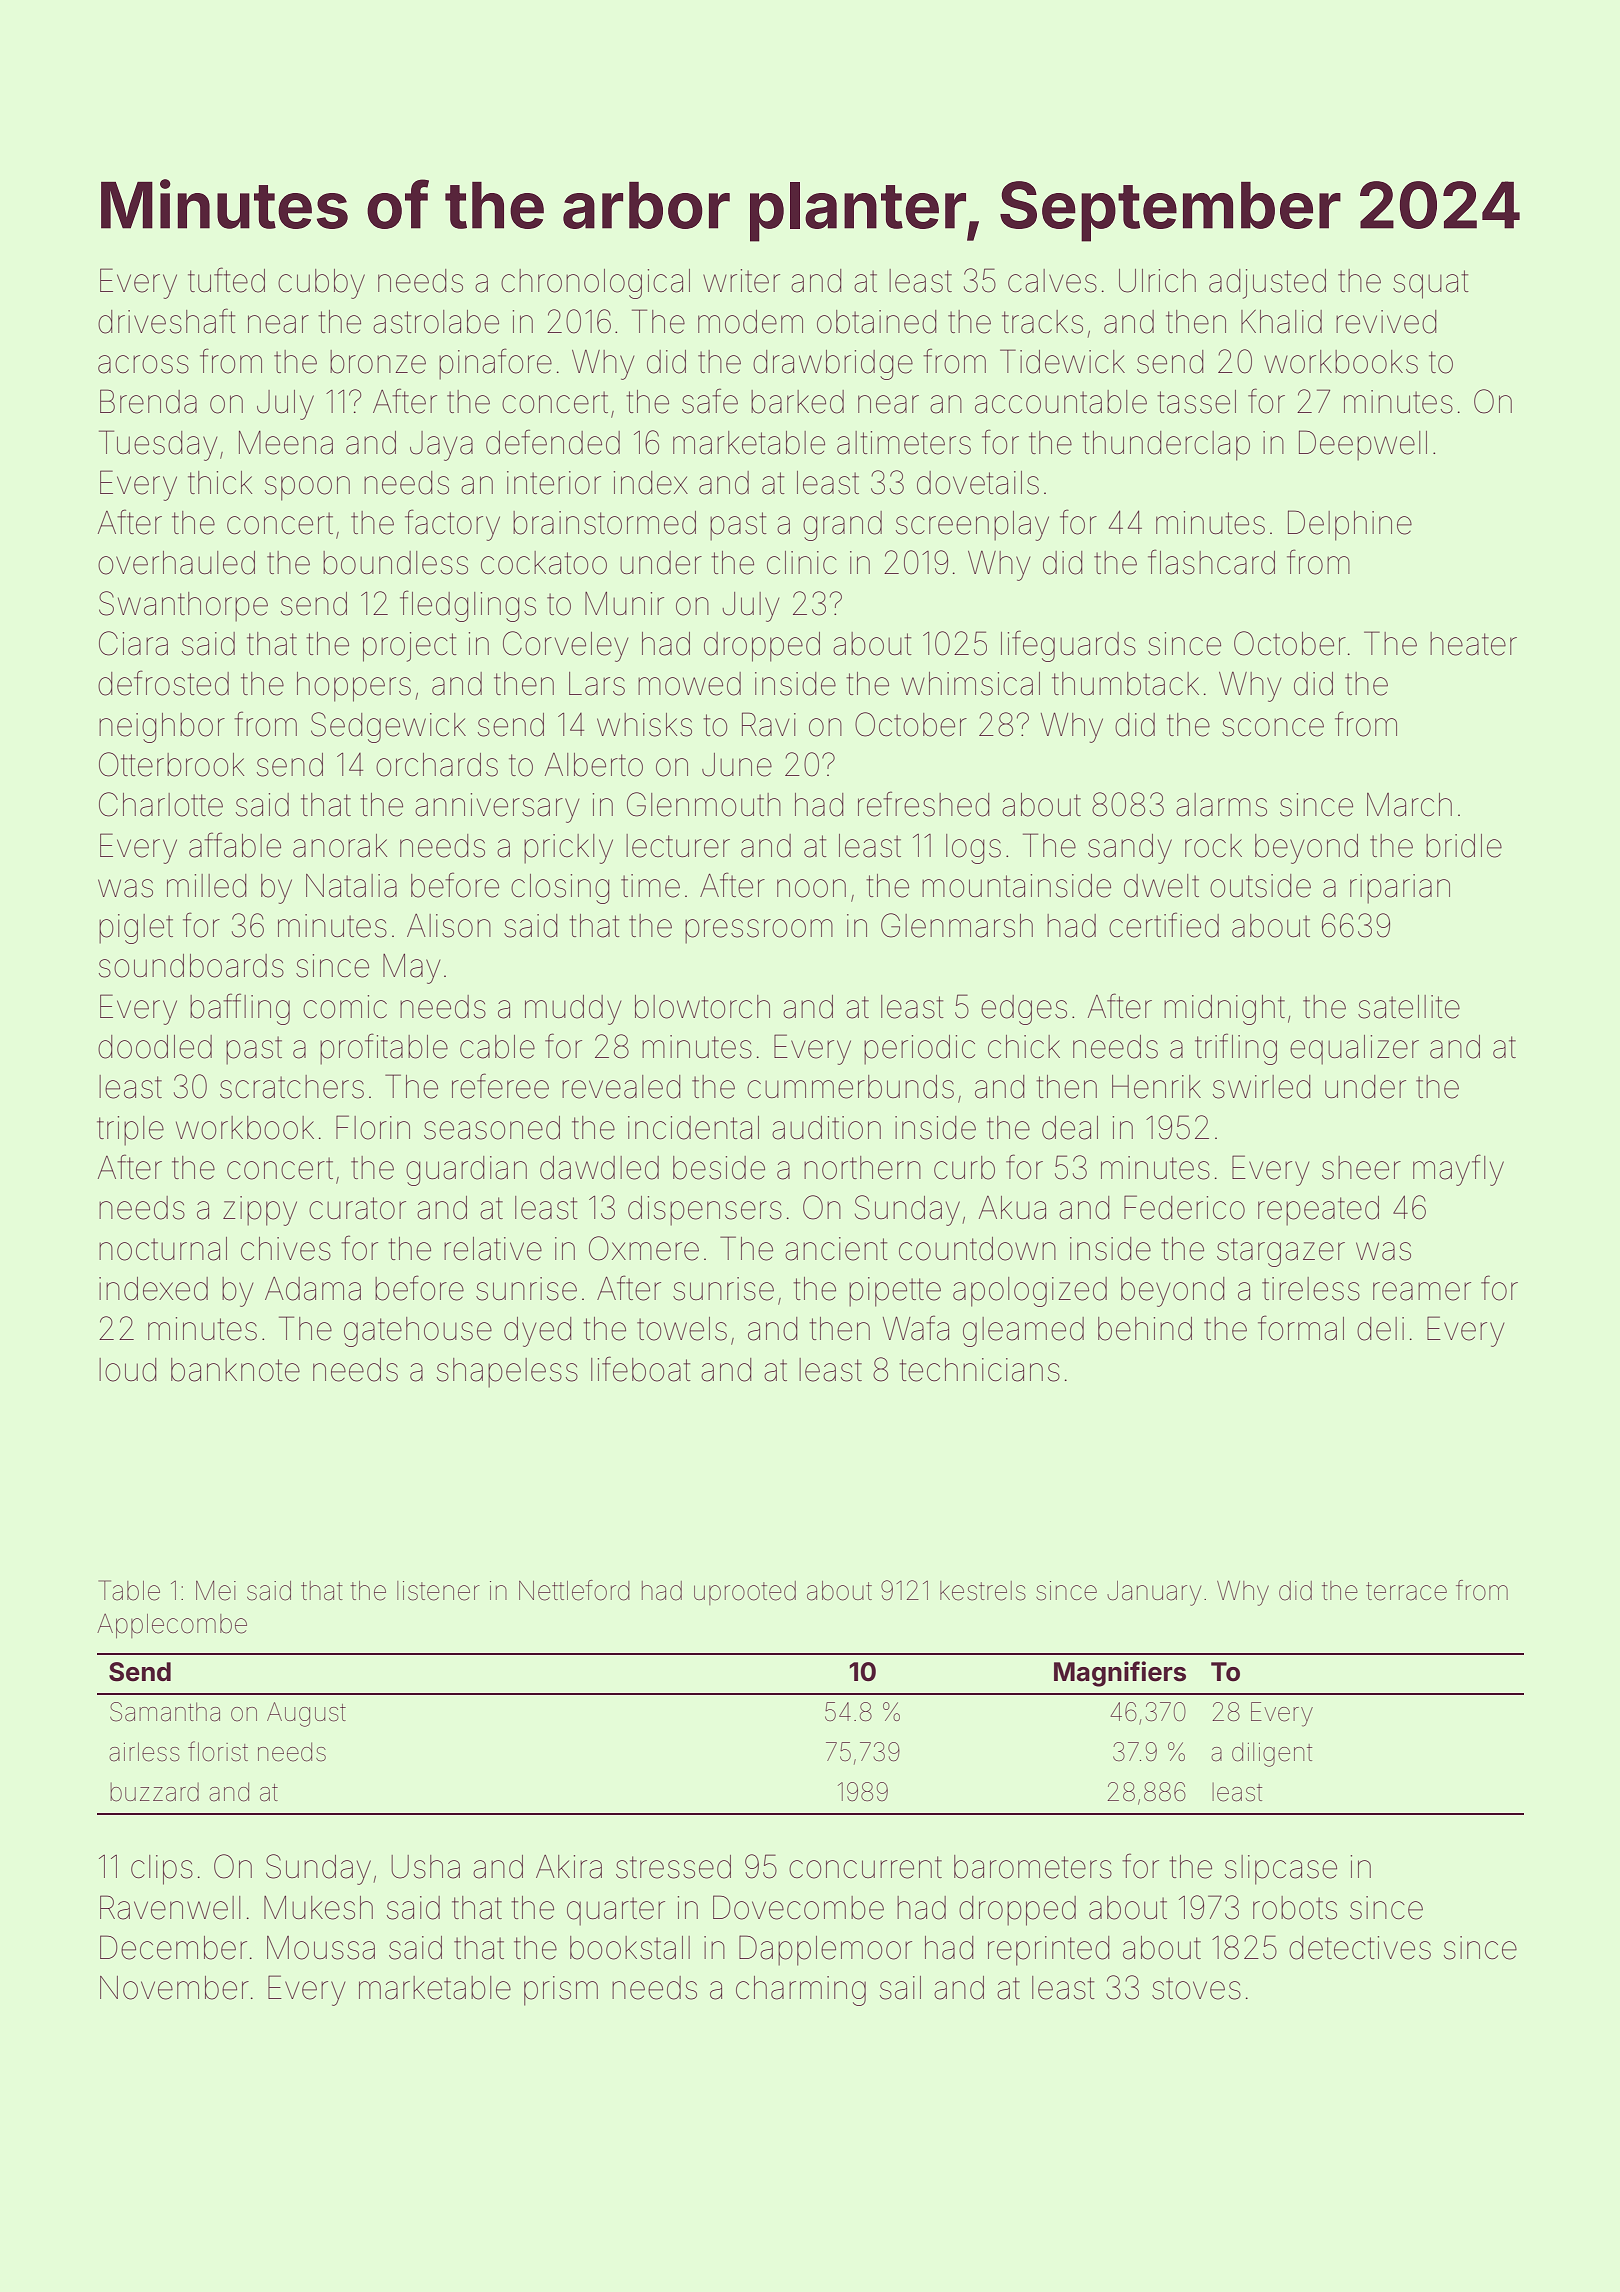 The width and height of the document is (1620, 2292). I want to click on obtained, so click(876, 322).
